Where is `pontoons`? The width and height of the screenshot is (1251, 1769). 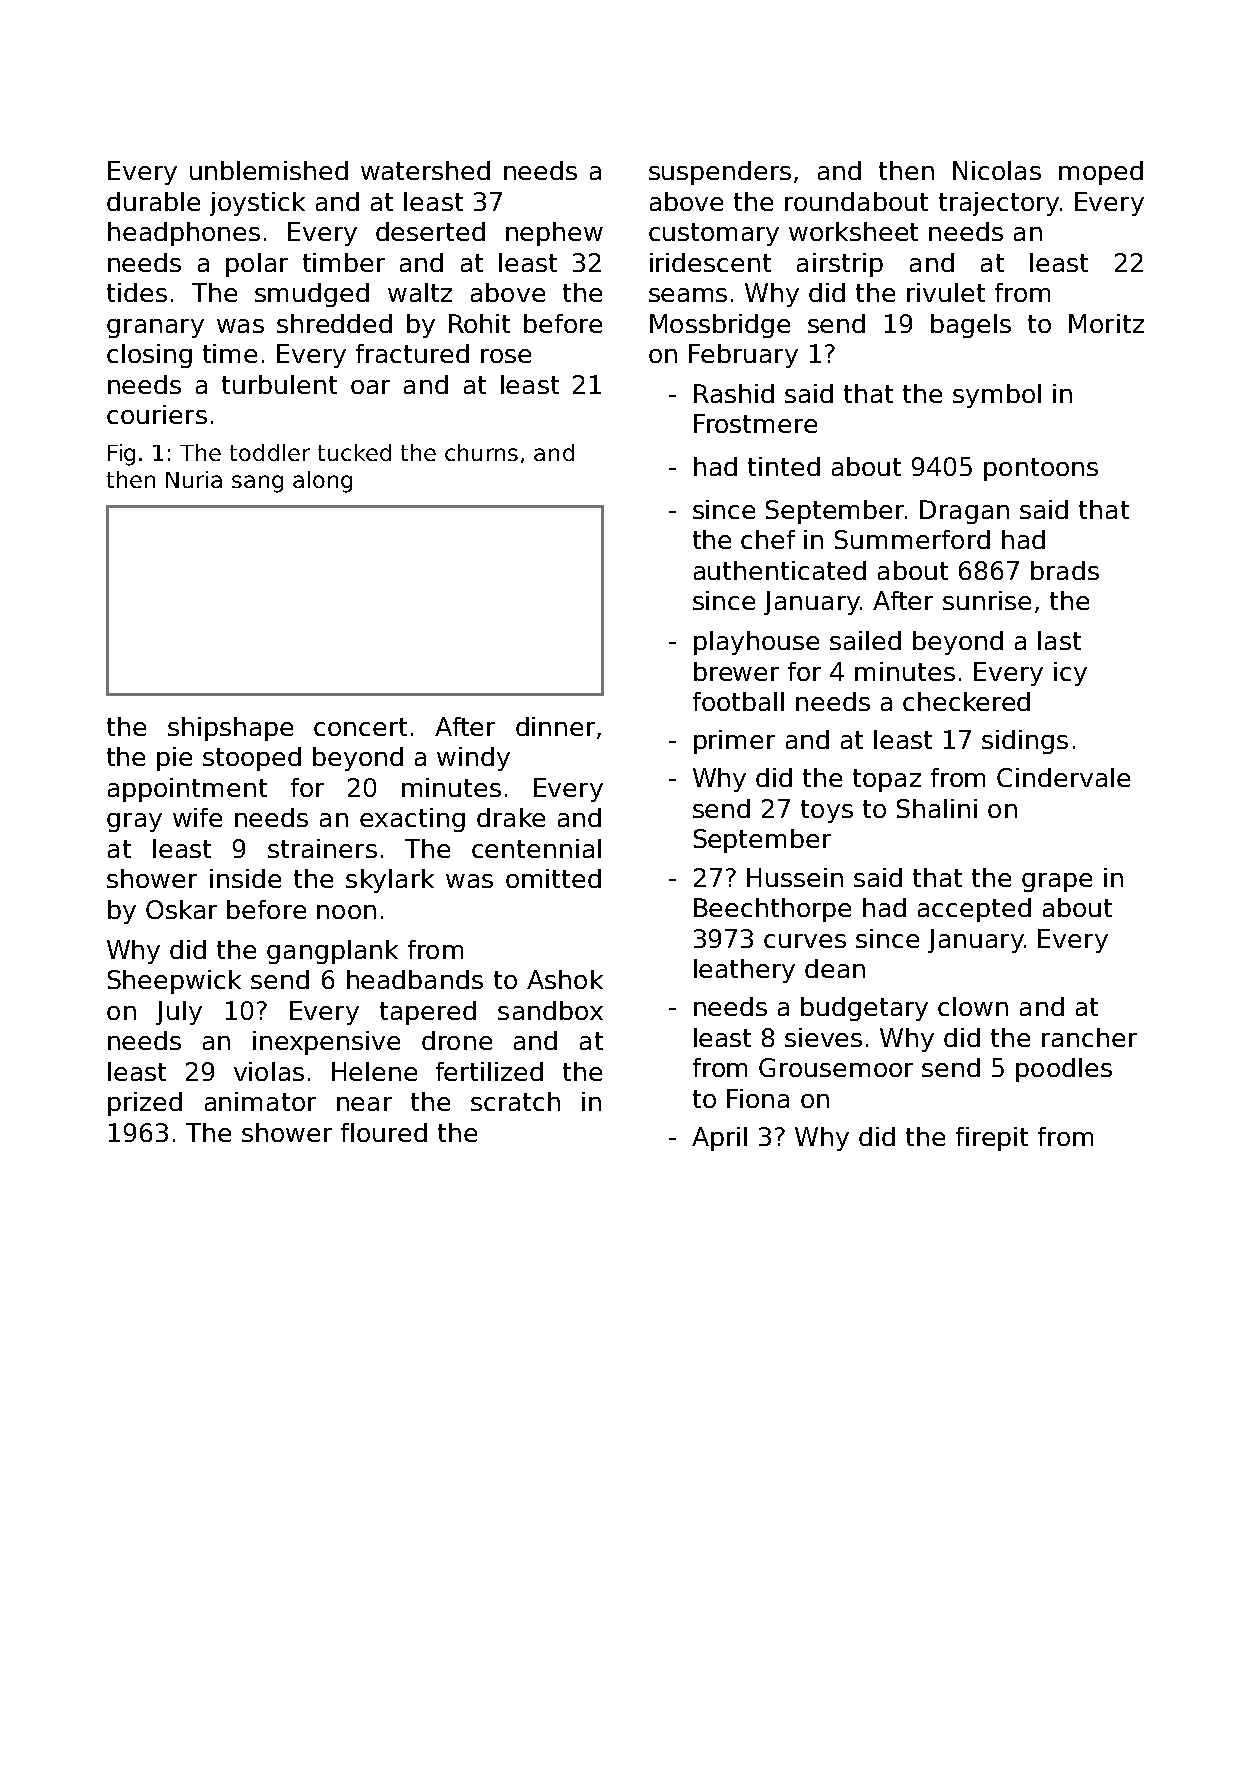 pontoons is located at coordinates (1041, 469).
